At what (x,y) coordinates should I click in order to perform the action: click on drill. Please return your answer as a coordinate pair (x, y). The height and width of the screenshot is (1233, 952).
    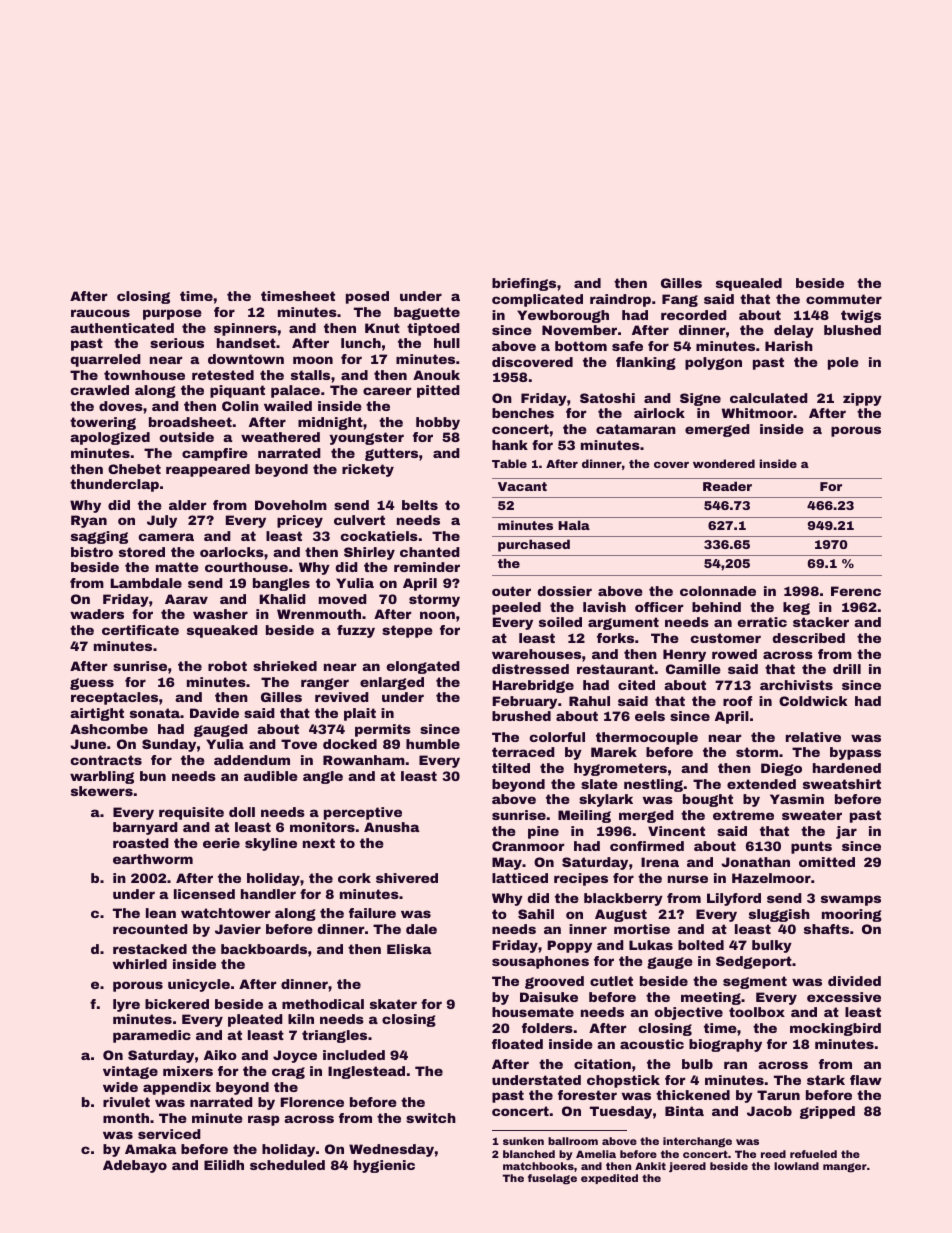
    Looking at the image, I should click on (847, 669).
